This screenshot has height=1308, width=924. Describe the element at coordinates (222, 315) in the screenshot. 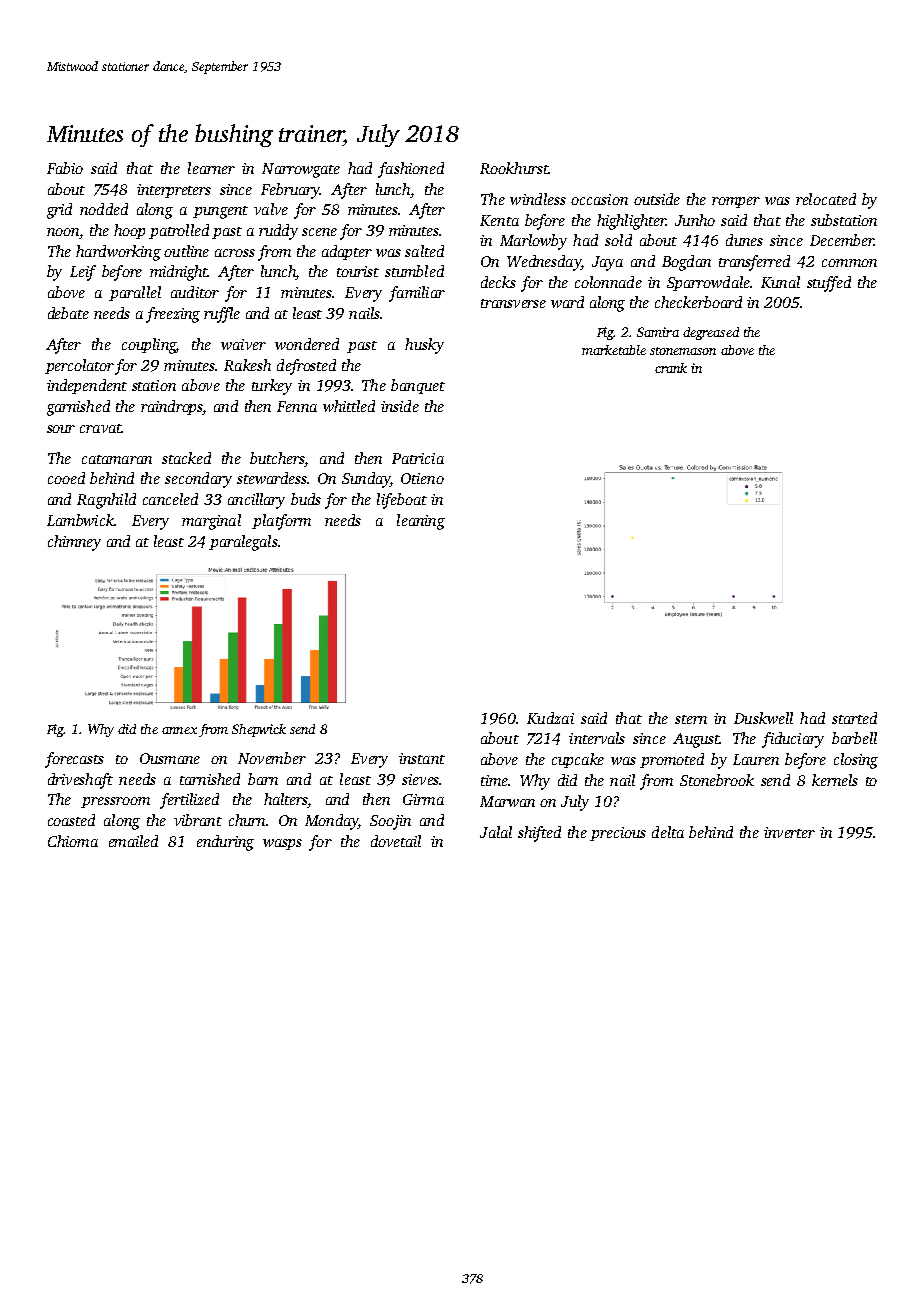

I see `ruffle` at that location.
